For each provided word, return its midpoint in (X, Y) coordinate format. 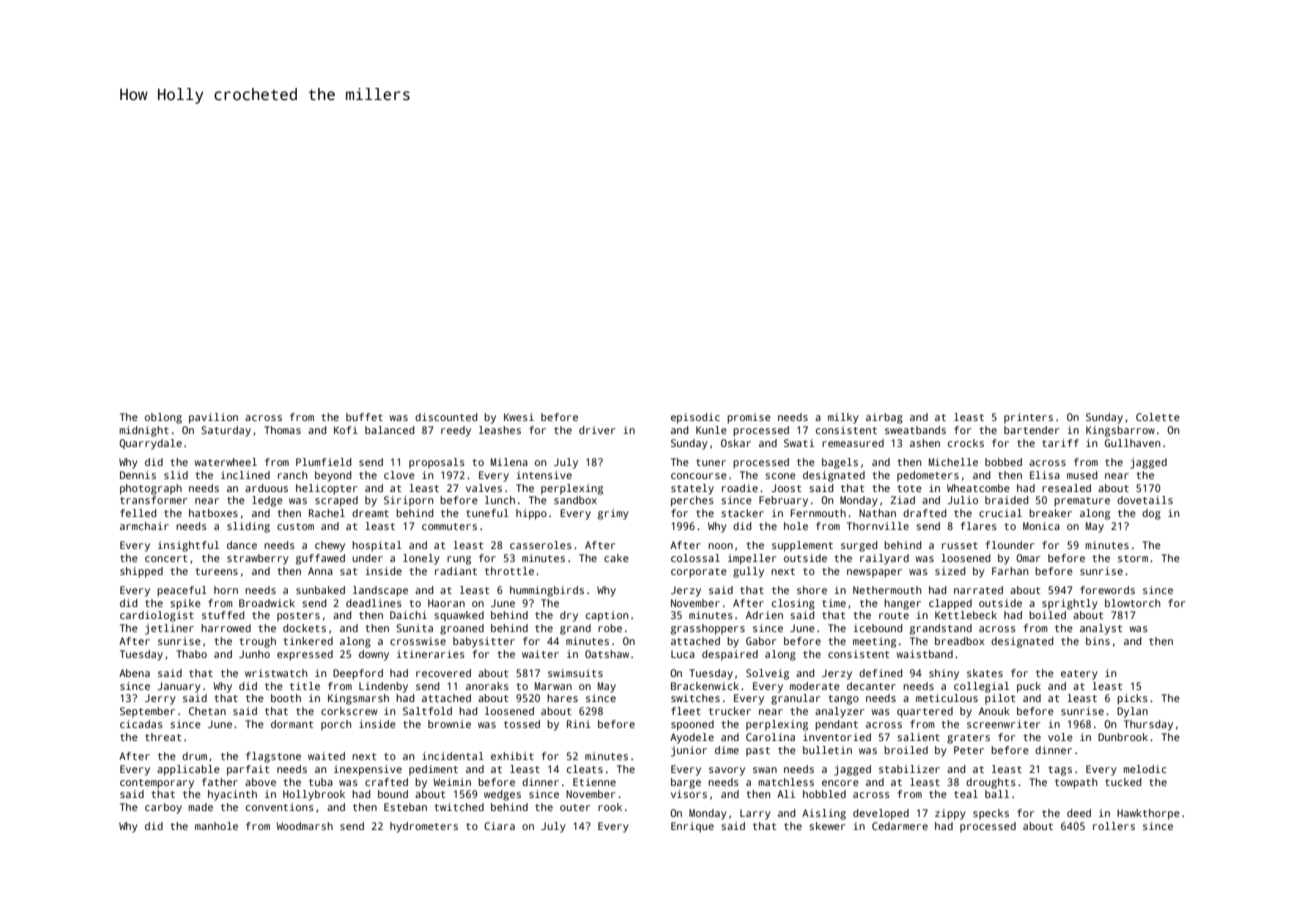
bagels (840, 463)
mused (1082, 475)
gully (748, 572)
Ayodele (692, 738)
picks (1132, 699)
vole (1060, 737)
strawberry (258, 559)
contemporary (157, 784)
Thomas (282, 430)
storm (1133, 558)
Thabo (191, 654)
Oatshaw (607, 654)
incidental (453, 756)
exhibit (512, 756)
